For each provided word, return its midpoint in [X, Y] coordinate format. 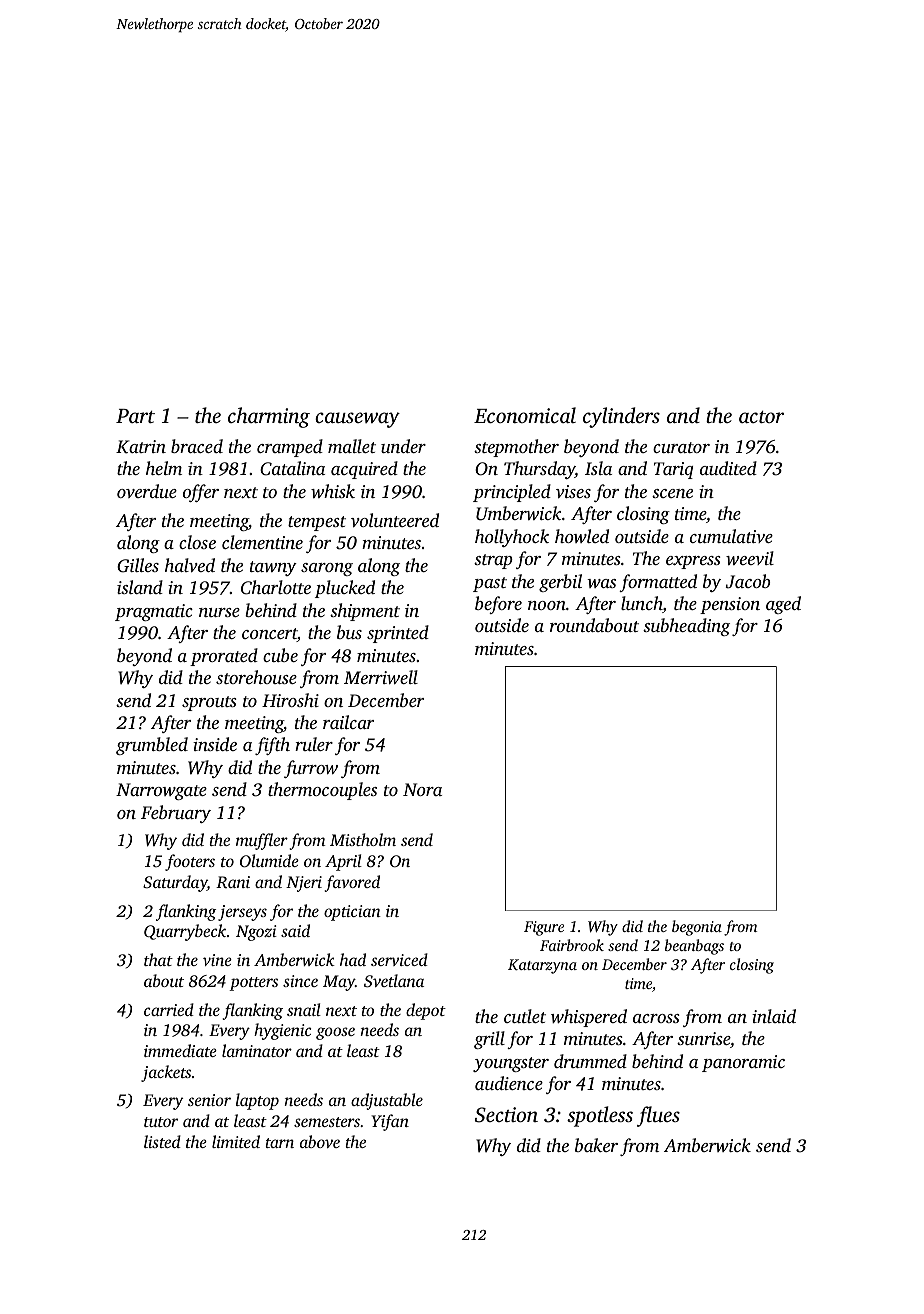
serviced [399, 959]
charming [269, 417]
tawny [273, 568]
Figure [544, 928]
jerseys [242, 913]
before [498, 605]
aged [783, 605]
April [343, 862]
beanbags [694, 947]
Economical [525, 415]
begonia [697, 928]
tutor [161, 1122]
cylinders [621, 417]
